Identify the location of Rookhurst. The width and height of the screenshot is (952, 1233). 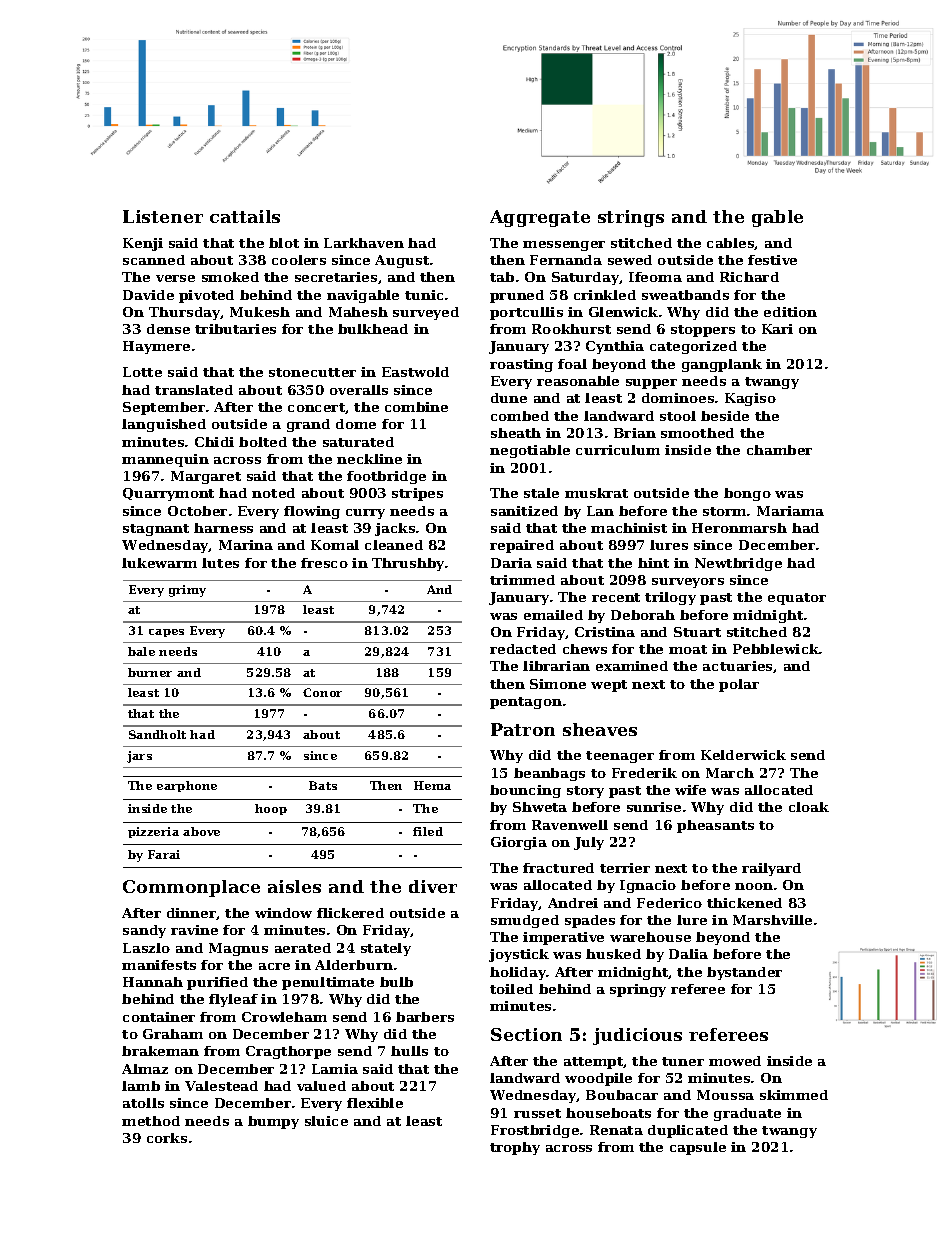
(571, 329).
